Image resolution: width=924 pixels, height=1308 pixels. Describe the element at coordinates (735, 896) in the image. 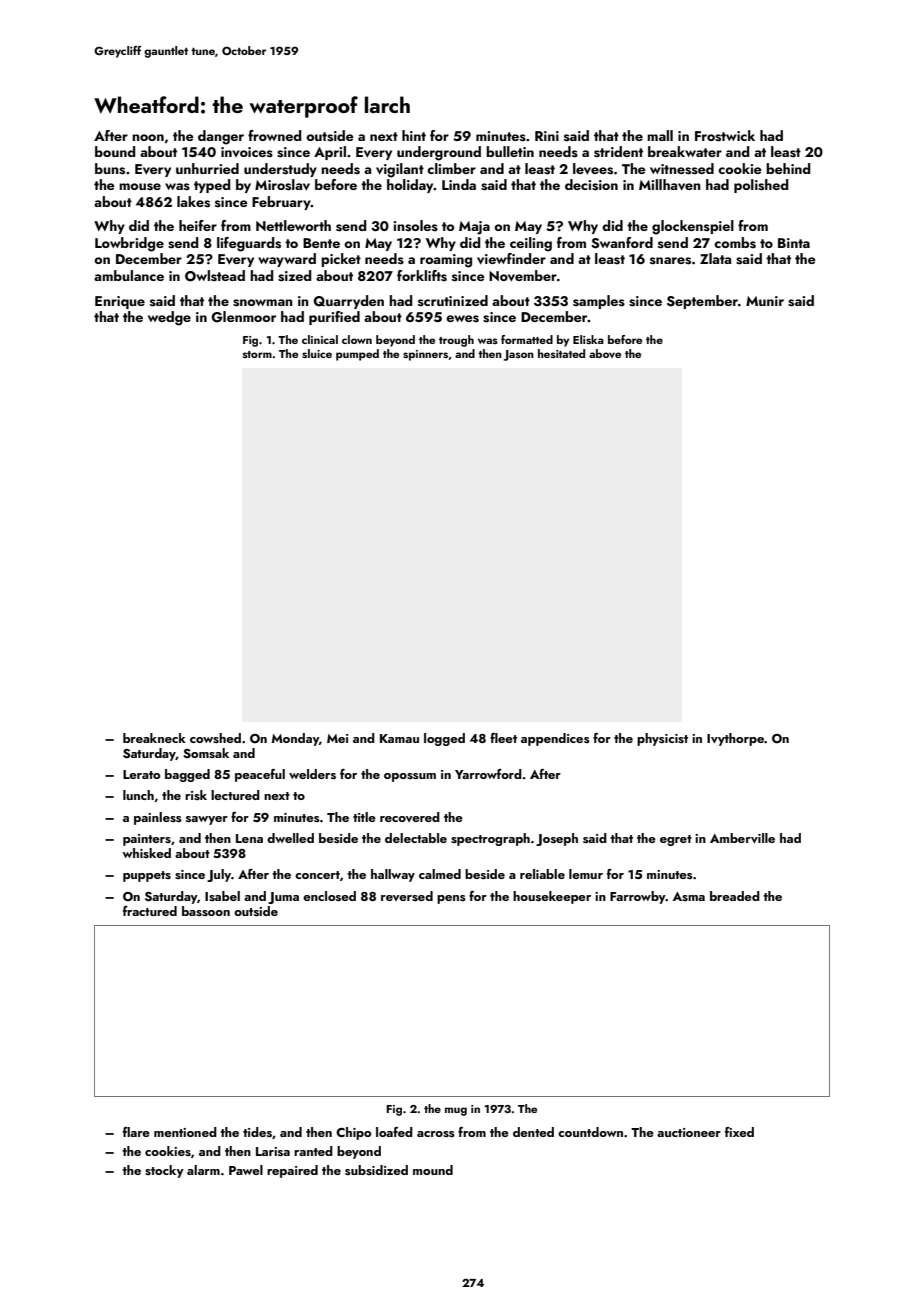

I see `breaded` at that location.
